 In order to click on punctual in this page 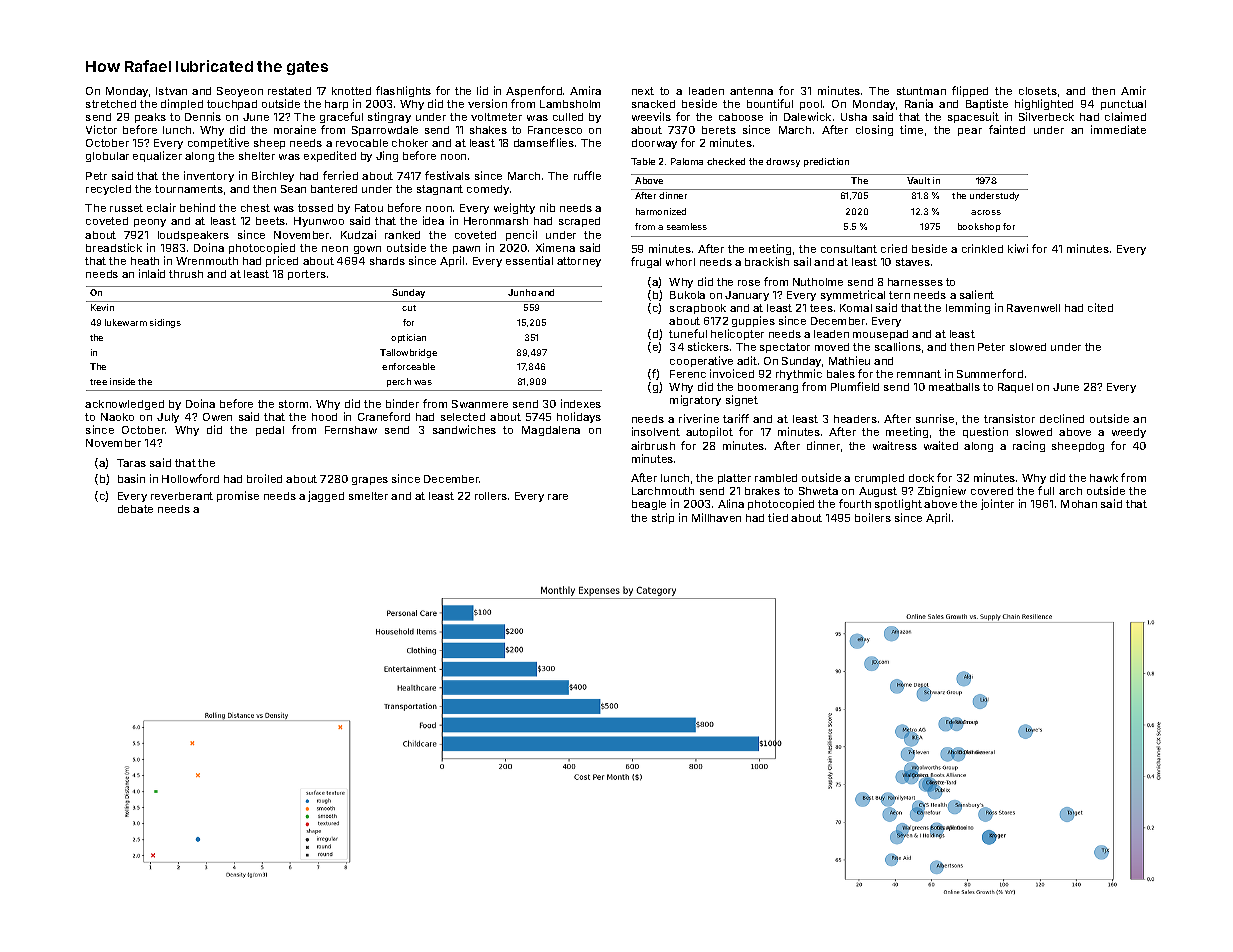, I will do `click(1123, 105)`.
